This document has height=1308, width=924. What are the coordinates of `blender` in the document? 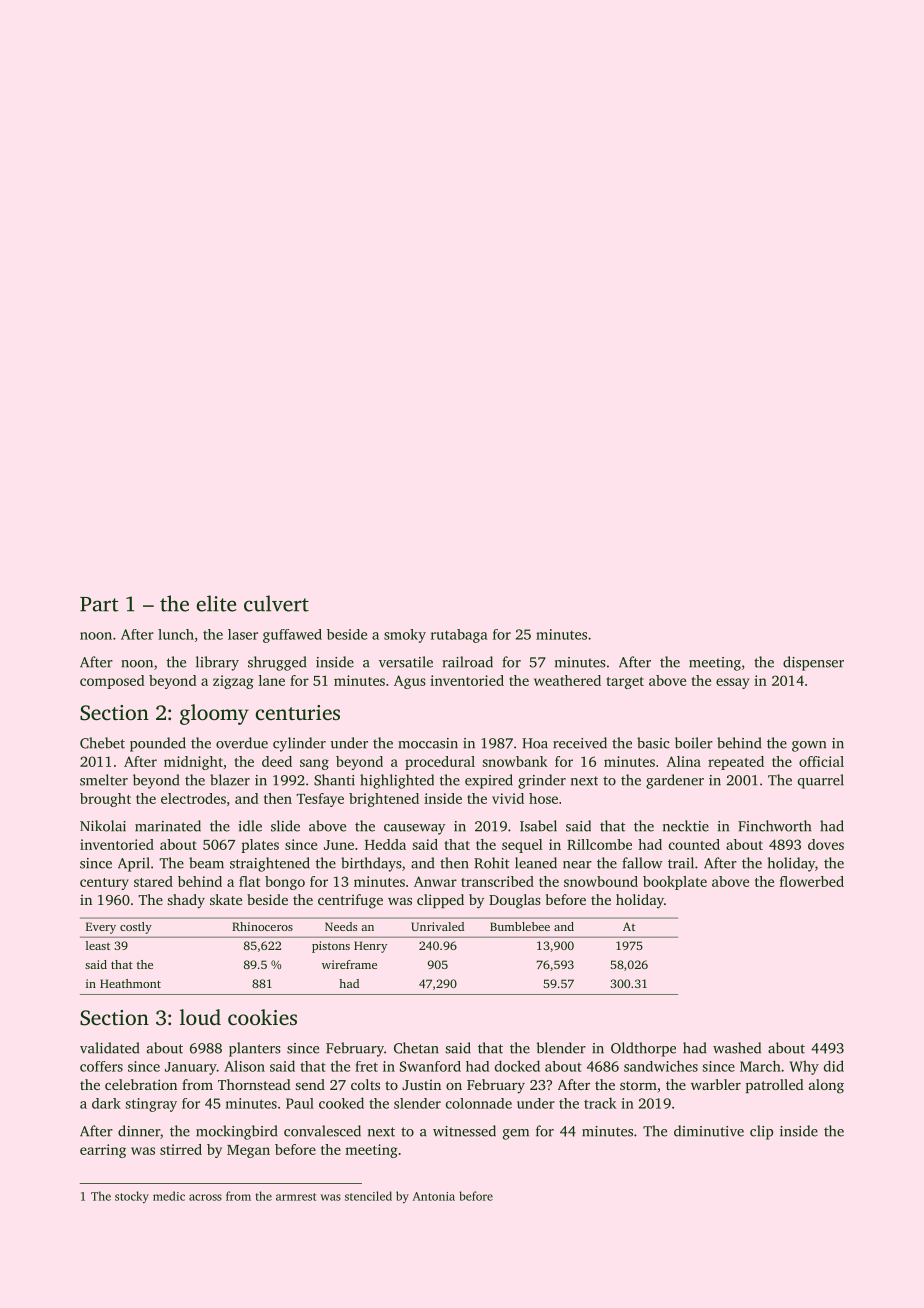 It's located at (561, 1048).
